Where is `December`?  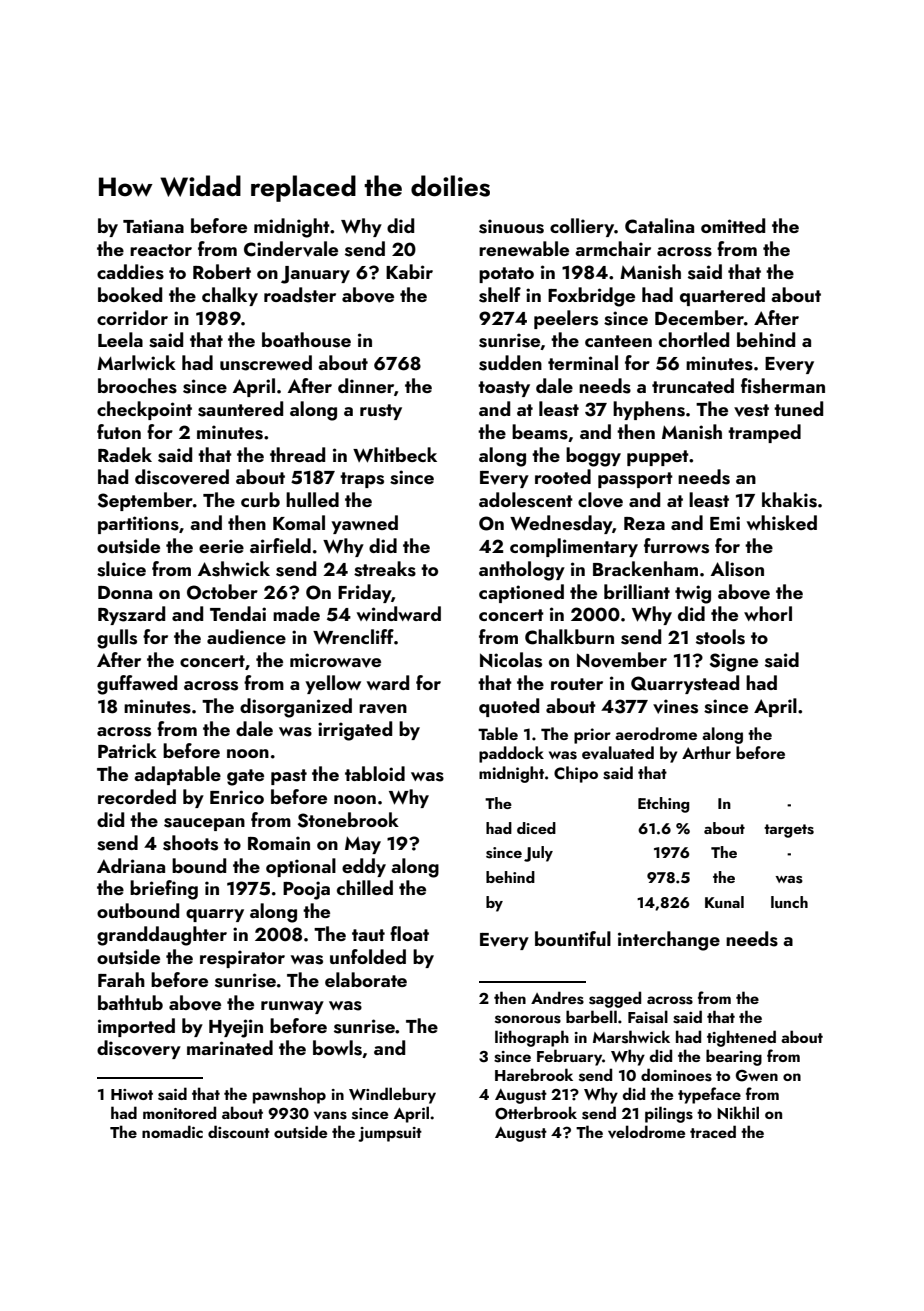 December is located at coordinates (699, 317).
